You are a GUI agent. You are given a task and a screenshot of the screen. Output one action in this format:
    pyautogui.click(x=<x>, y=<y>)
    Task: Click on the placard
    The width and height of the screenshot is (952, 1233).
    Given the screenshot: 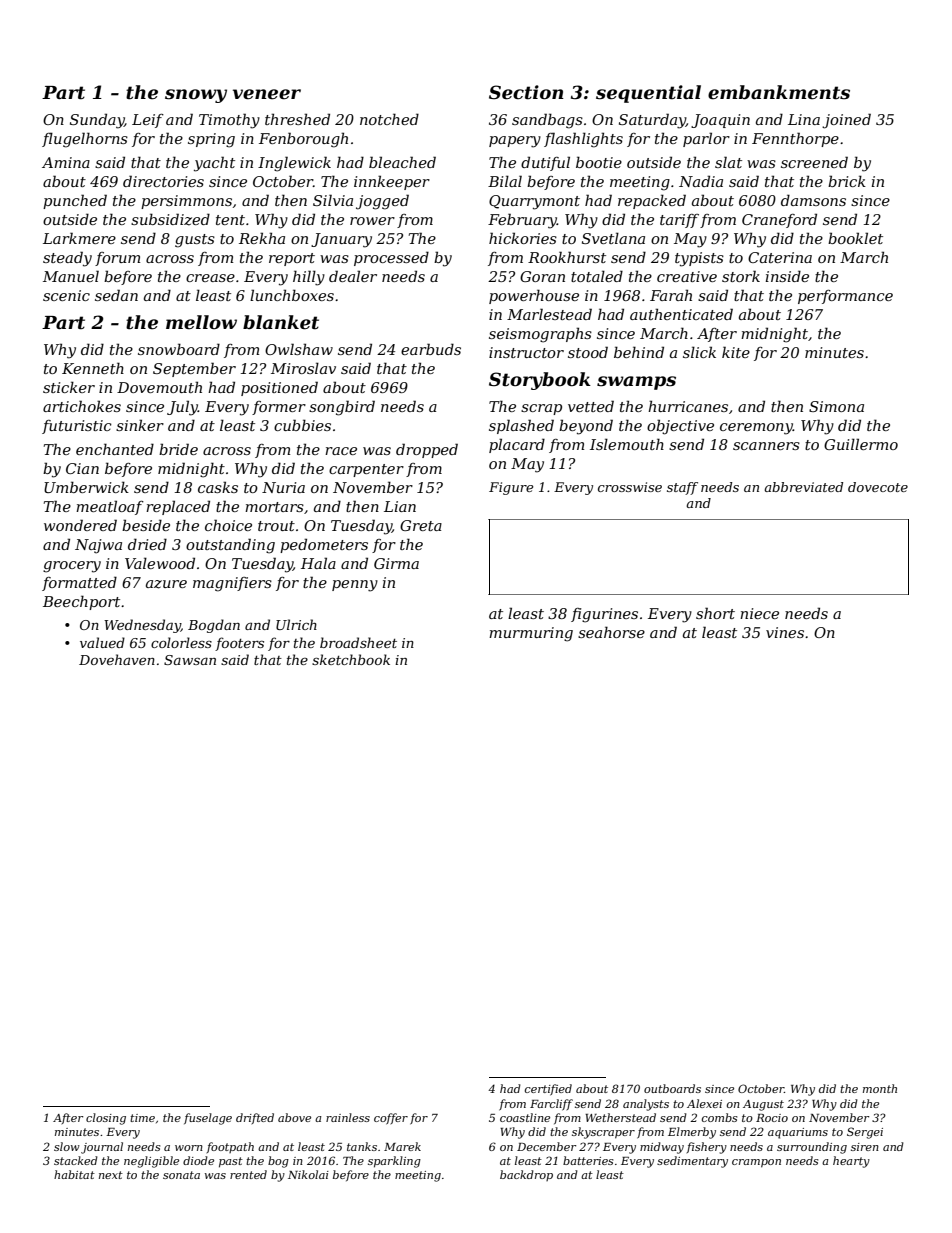 What is the action you would take?
    pyautogui.click(x=517, y=445)
